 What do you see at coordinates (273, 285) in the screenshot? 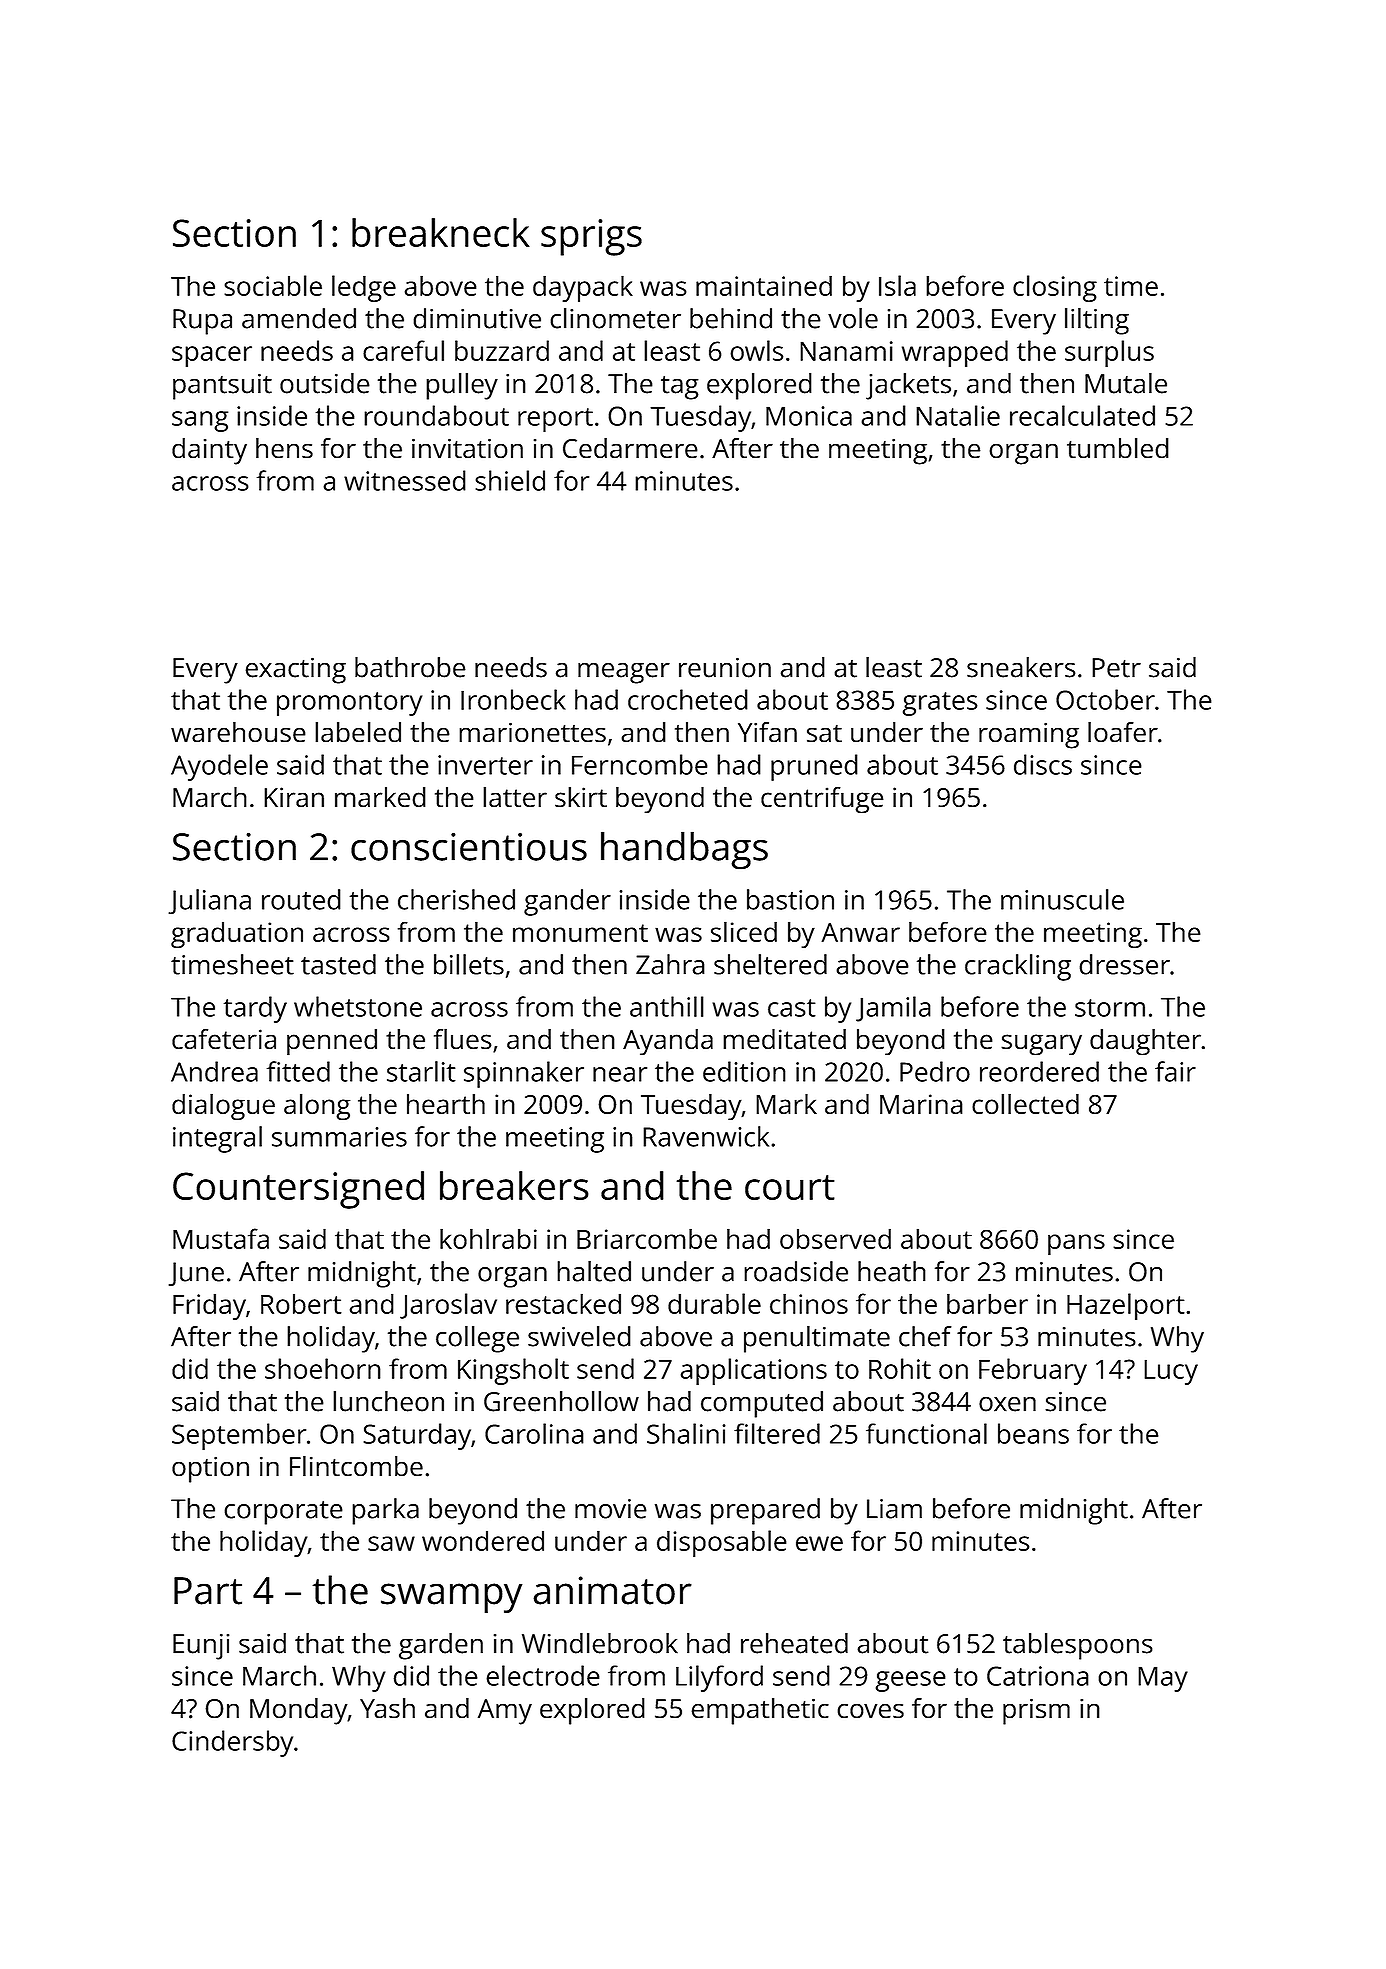
I see `sociable` at bounding box center [273, 285].
